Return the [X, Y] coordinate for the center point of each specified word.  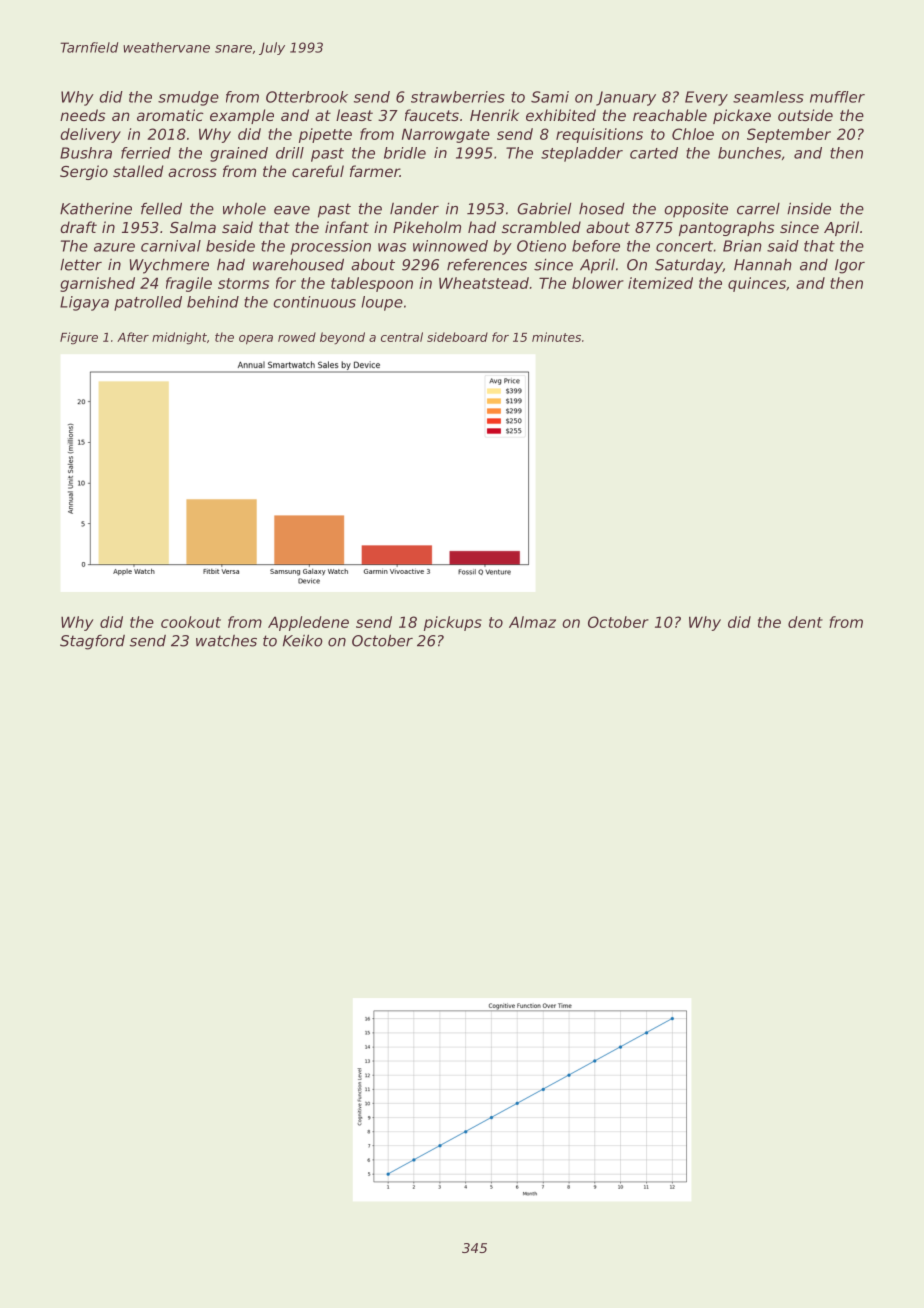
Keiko [303, 640]
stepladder [582, 154]
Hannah [763, 265]
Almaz [532, 622]
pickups [453, 623]
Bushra [86, 153]
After [133, 337]
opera [256, 340]
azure [114, 247]
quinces [757, 284]
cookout [191, 622]
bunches [749, 153]
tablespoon [372, 284]
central [402, 337]
